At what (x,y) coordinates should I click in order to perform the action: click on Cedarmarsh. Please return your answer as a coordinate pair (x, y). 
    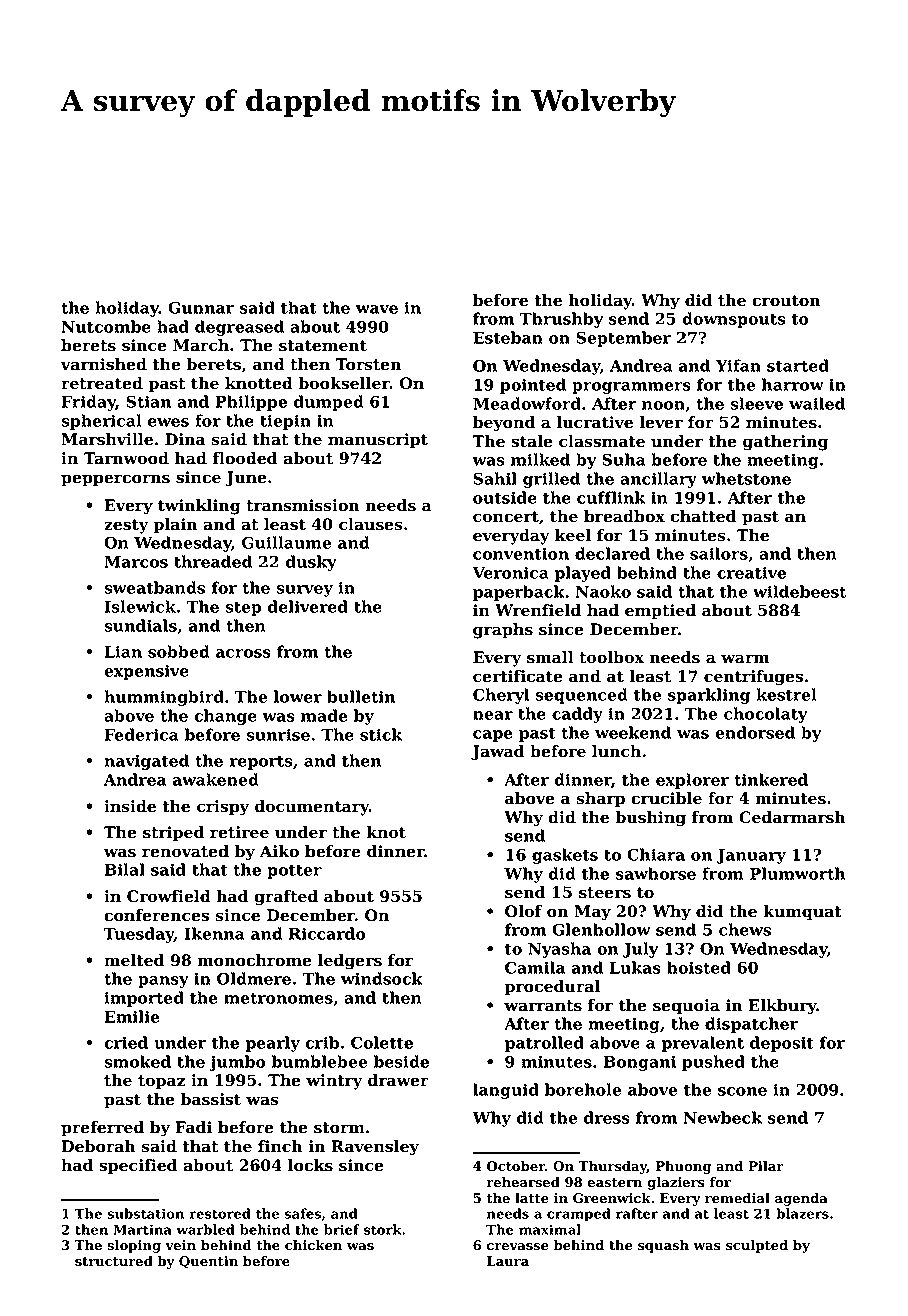
    Looking at the image, I should click on (792, 817).
